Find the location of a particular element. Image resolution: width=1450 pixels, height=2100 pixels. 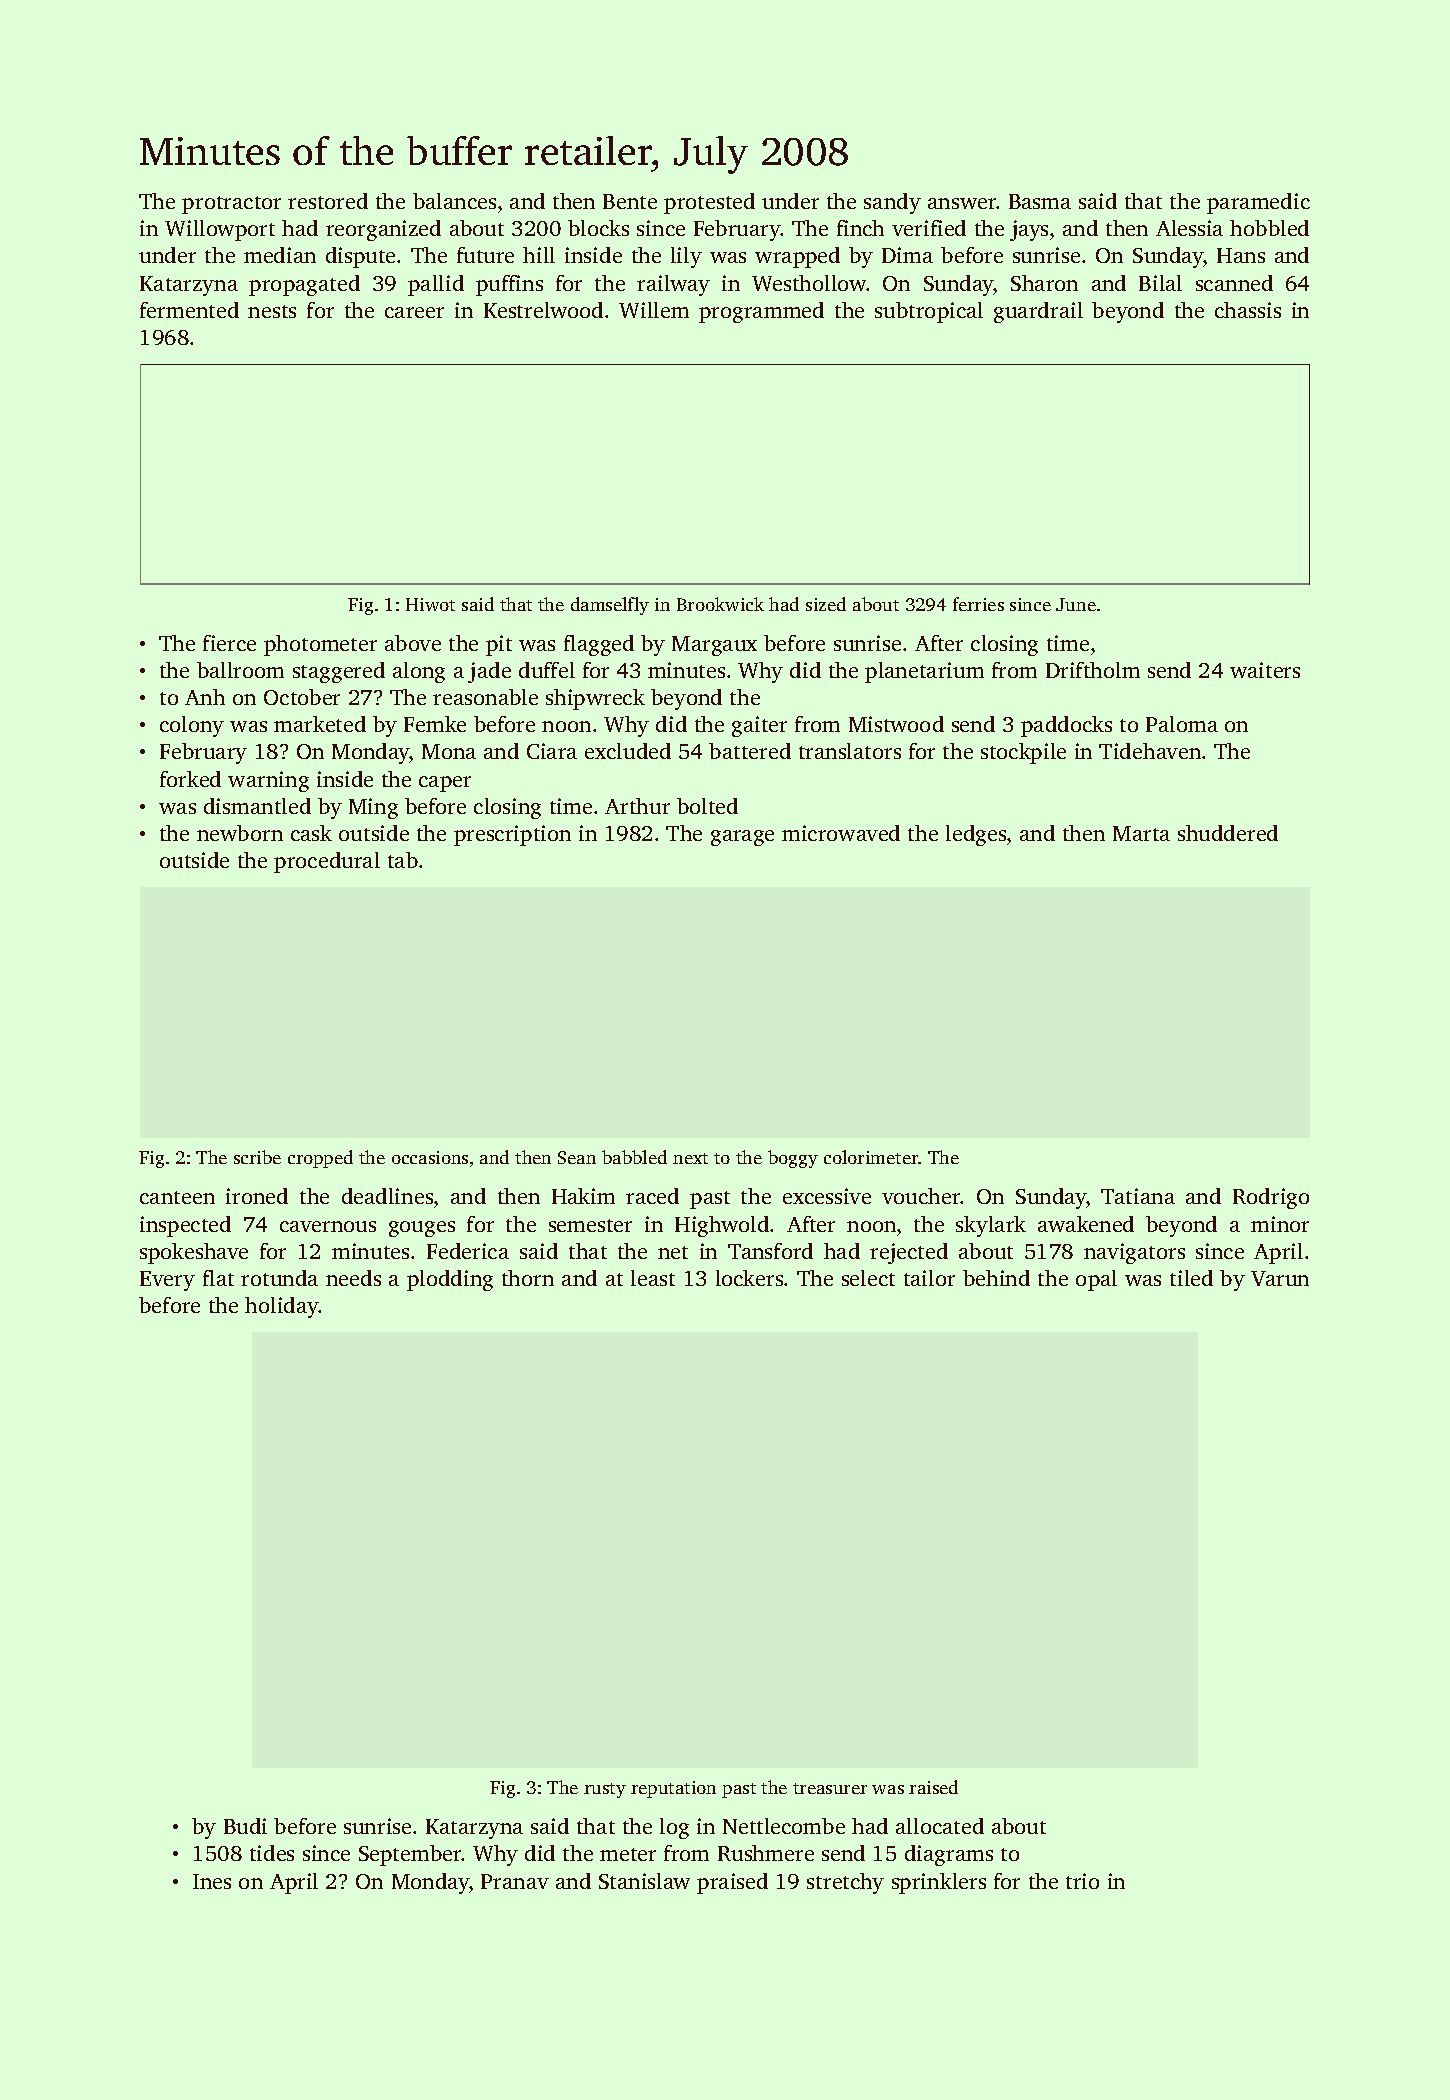

allocated is located at coordinates (940, 1826).
